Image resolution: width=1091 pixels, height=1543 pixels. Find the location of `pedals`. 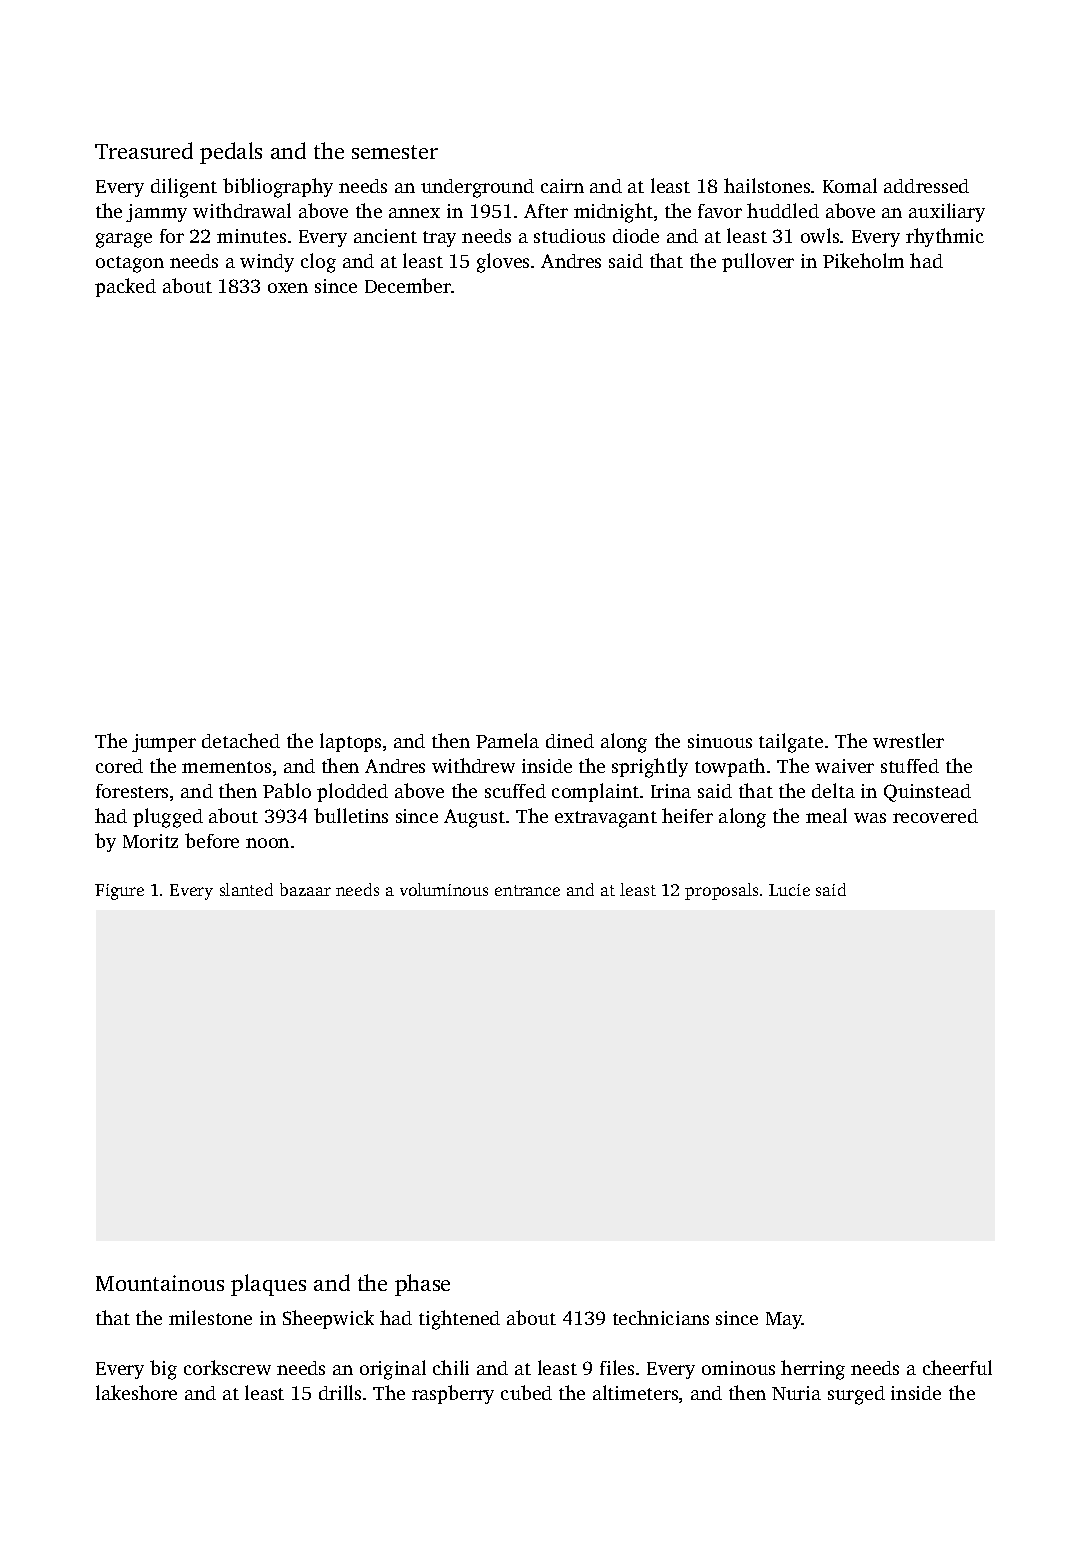

pedals is located at coordinates (231, 153).
